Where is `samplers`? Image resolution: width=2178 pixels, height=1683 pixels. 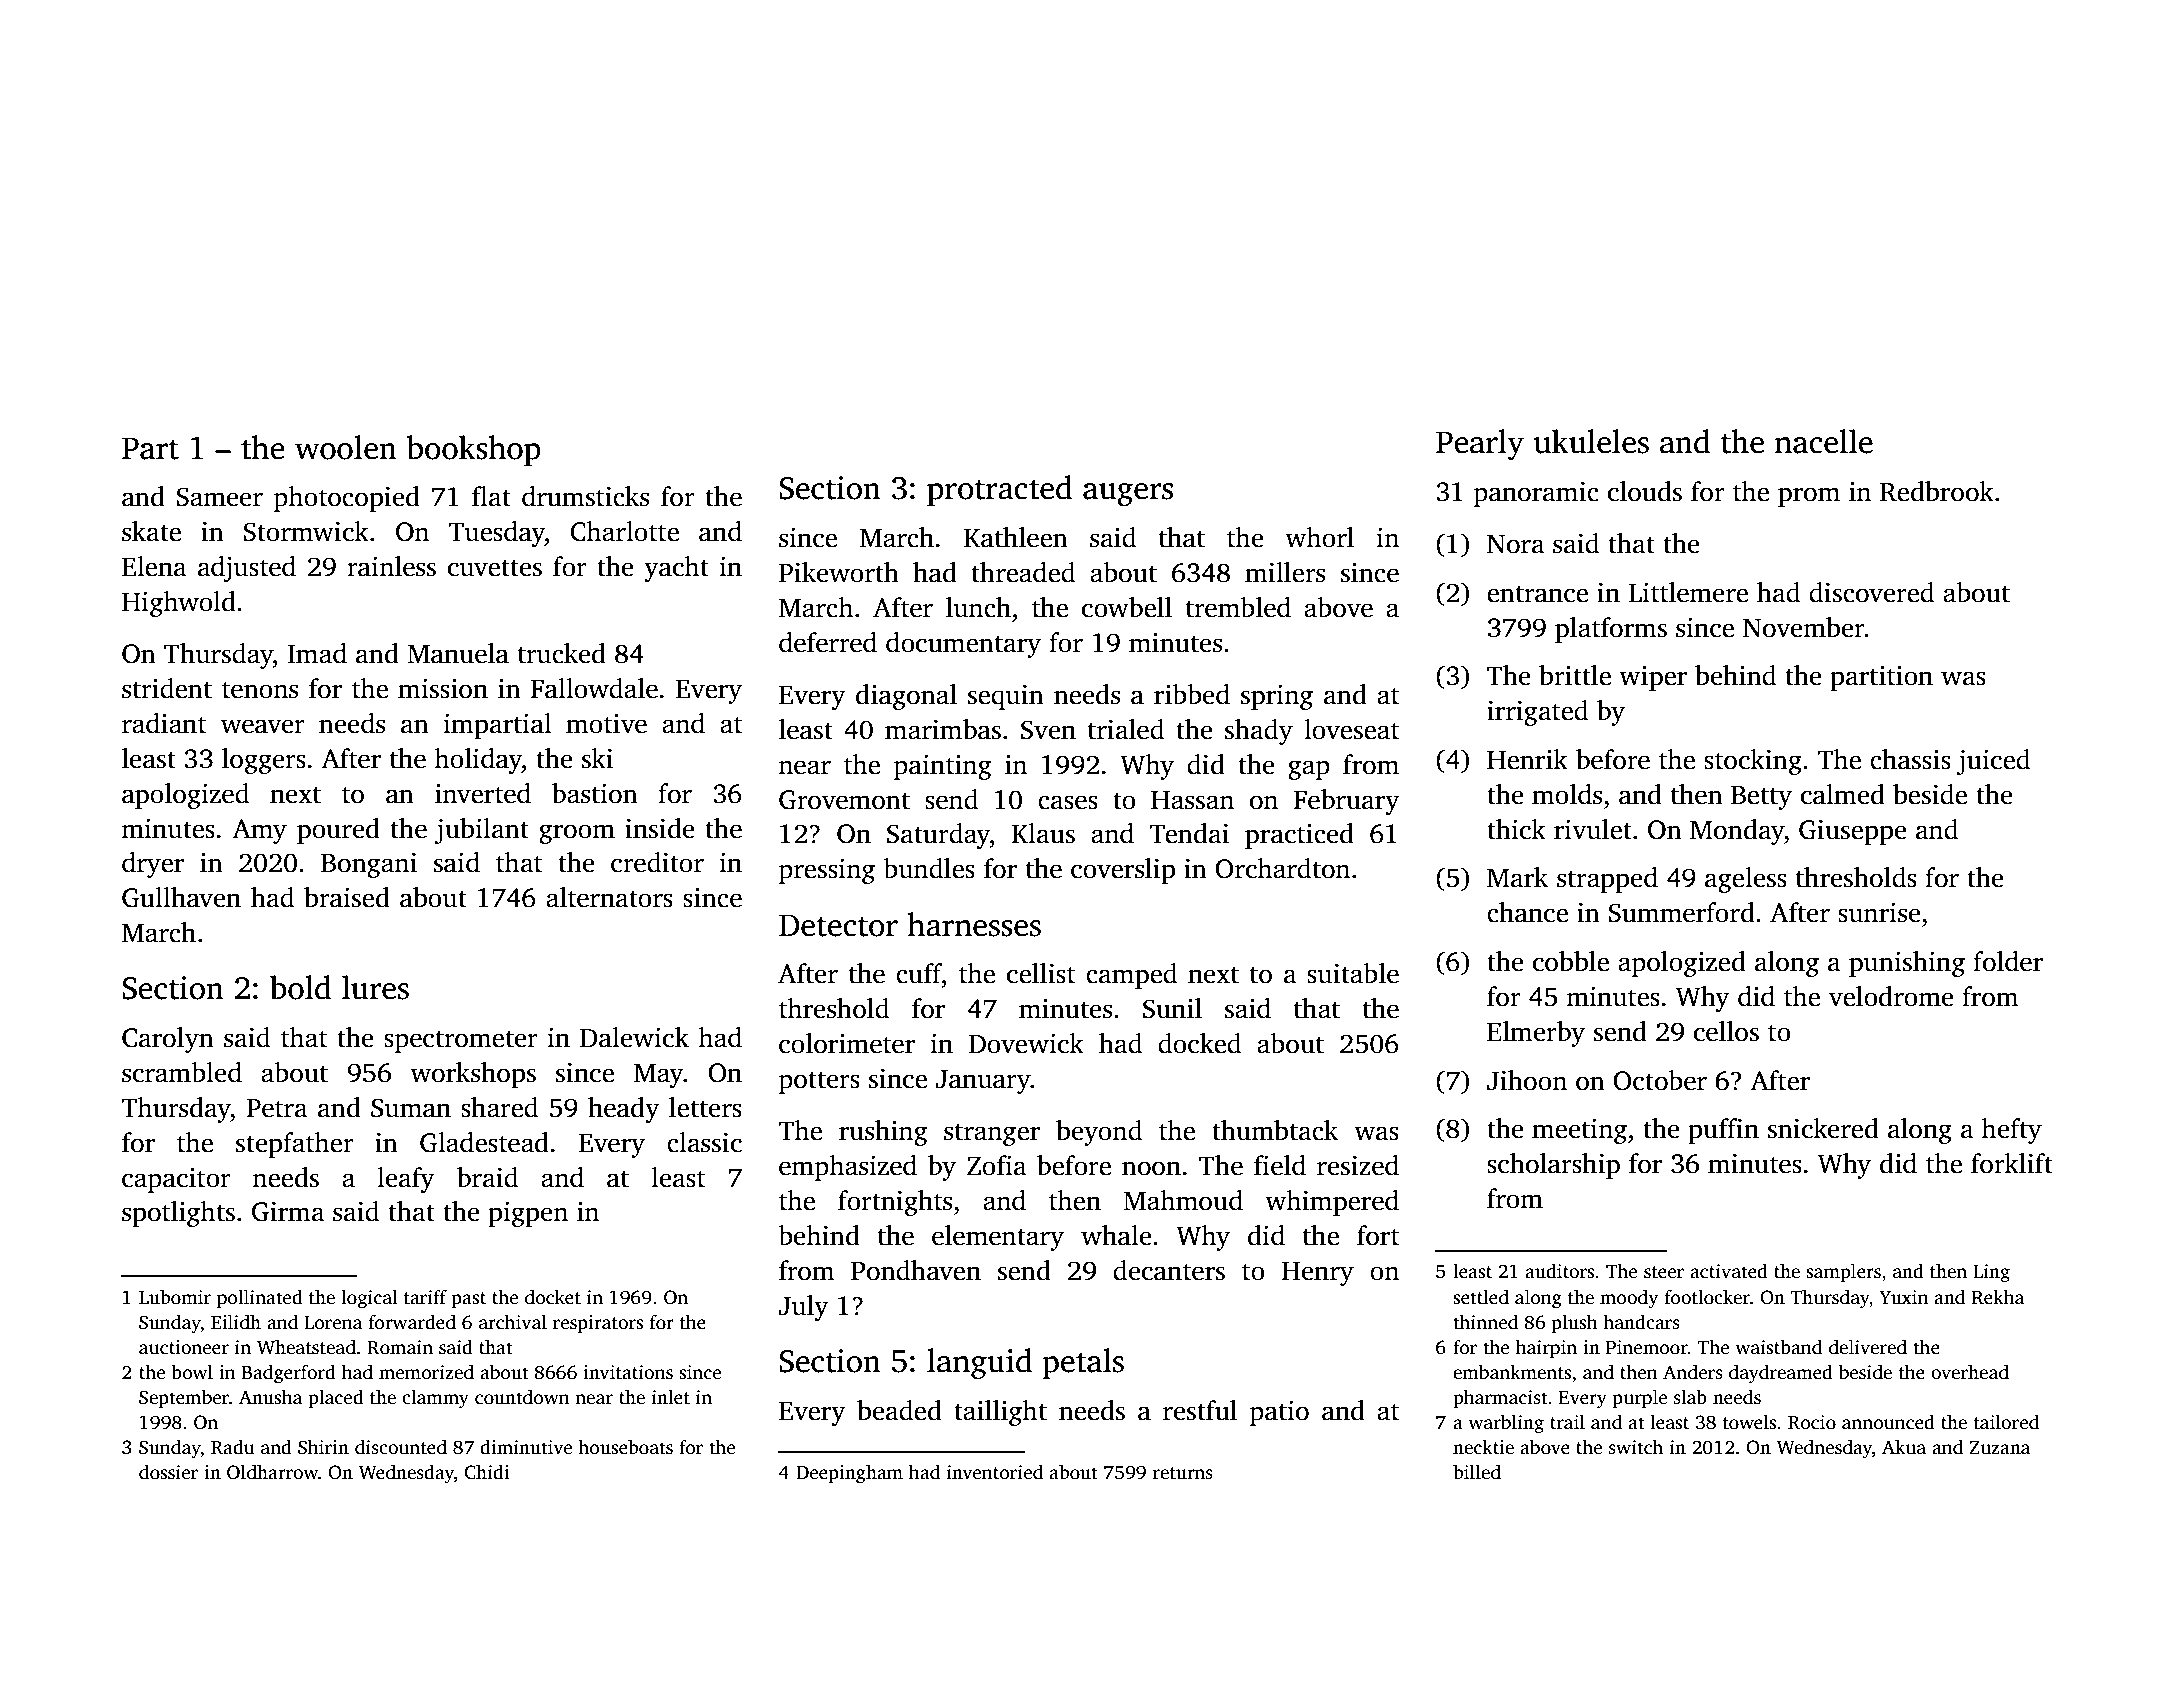 samplers is located at coordinates (1843, 1273).
